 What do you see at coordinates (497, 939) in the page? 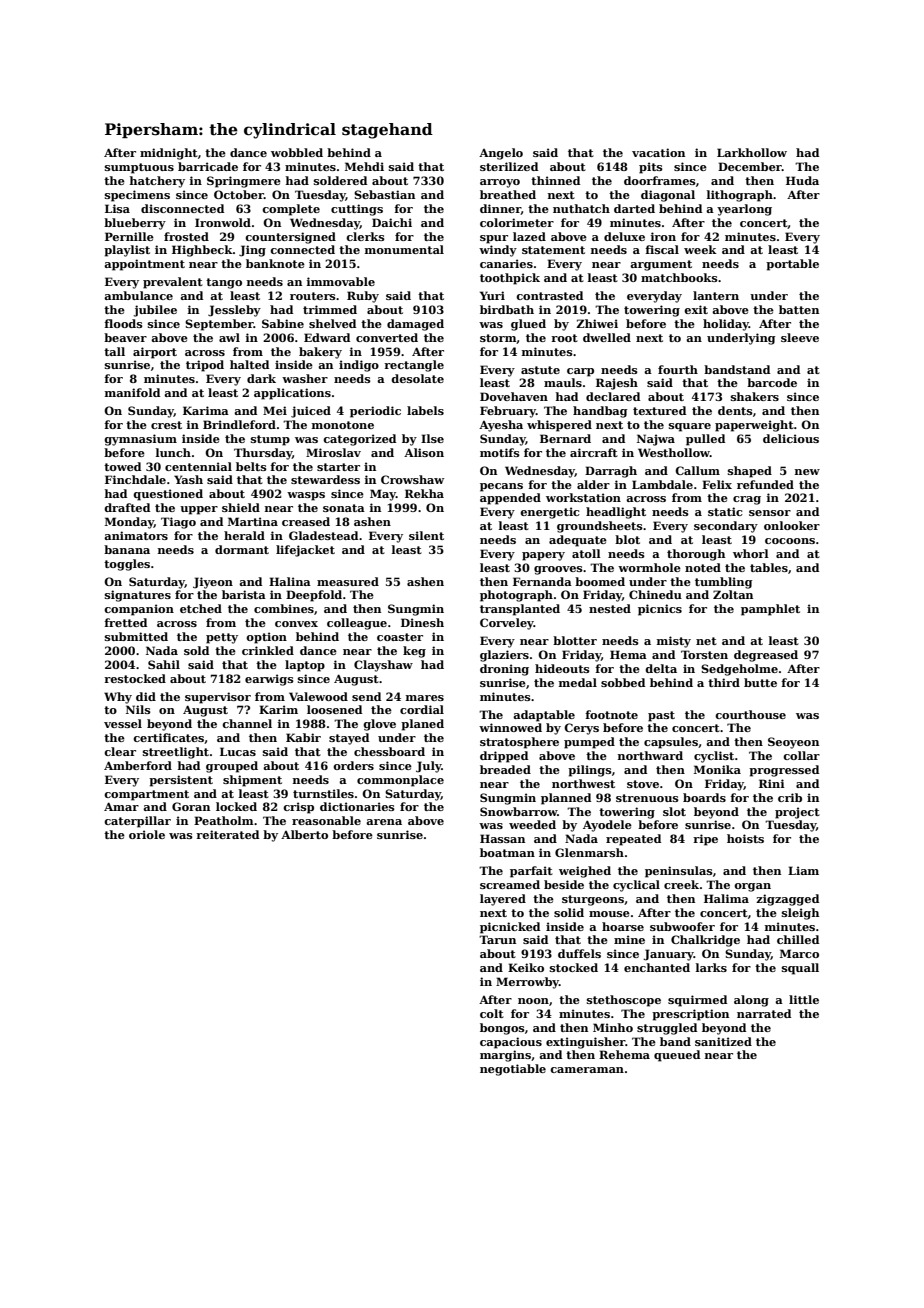
I see `Tarun` at bounding box center [497, 939].
